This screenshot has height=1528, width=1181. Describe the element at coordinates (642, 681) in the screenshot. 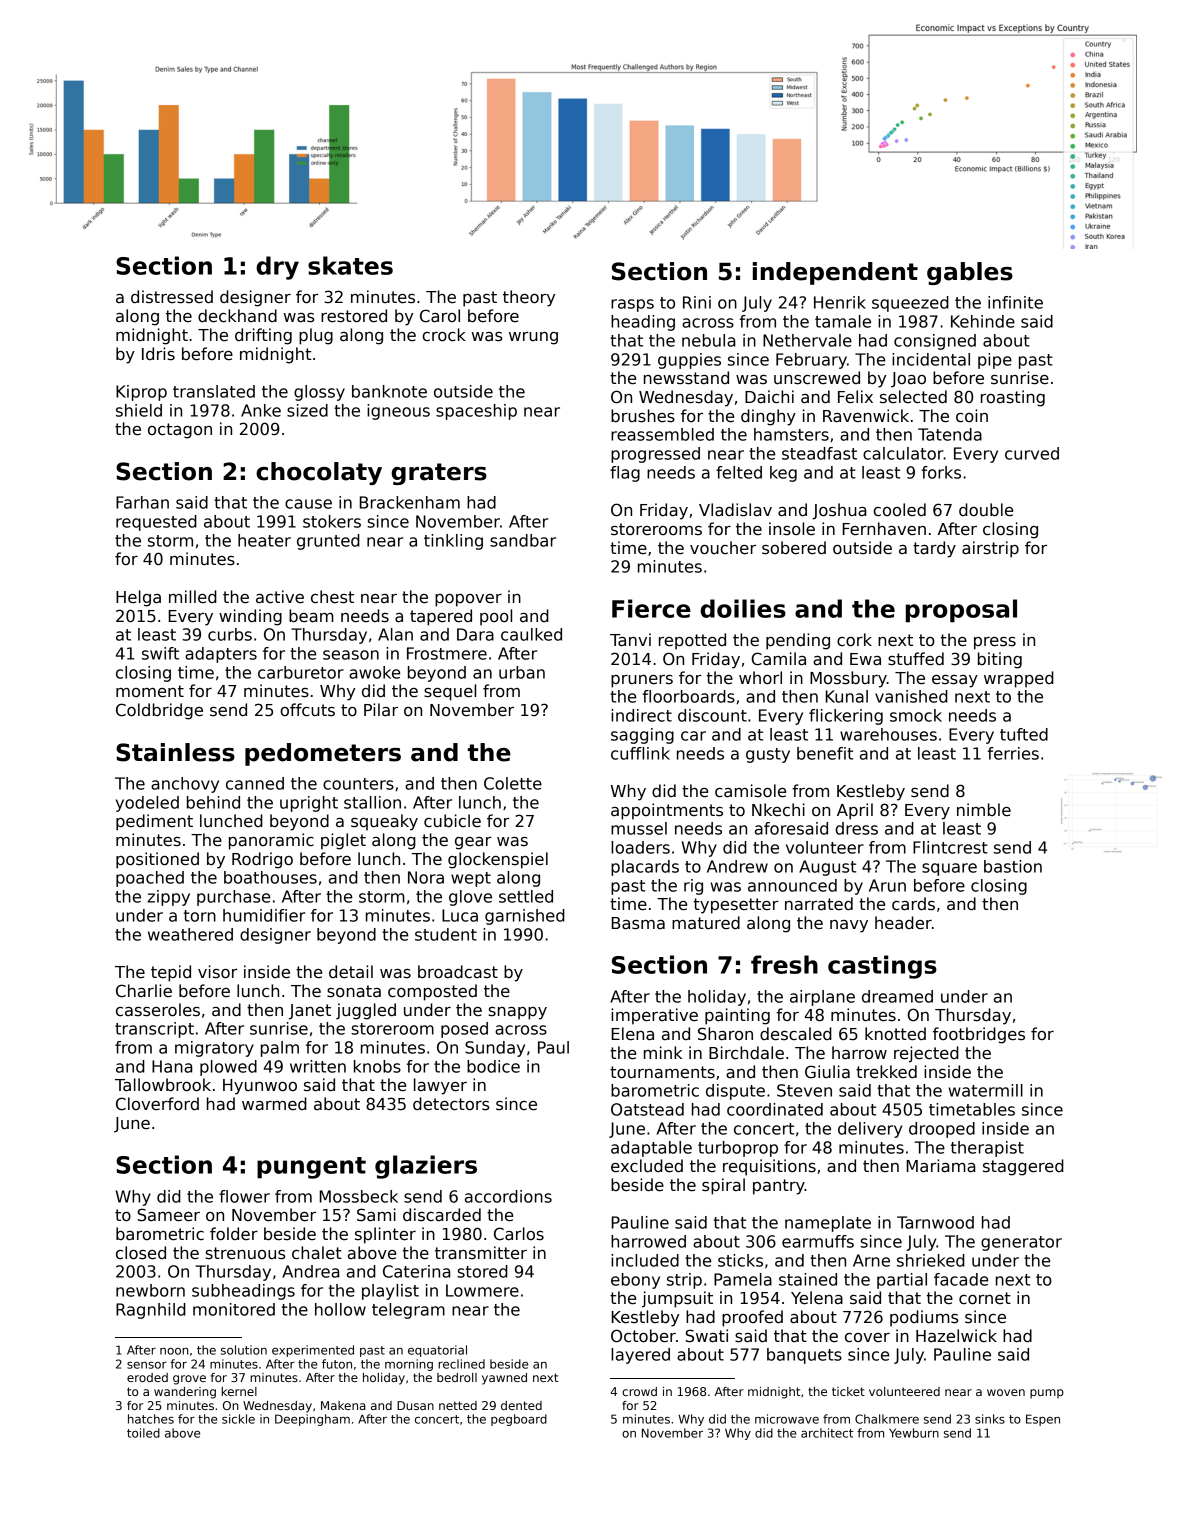

I see `pruners` at that location.
